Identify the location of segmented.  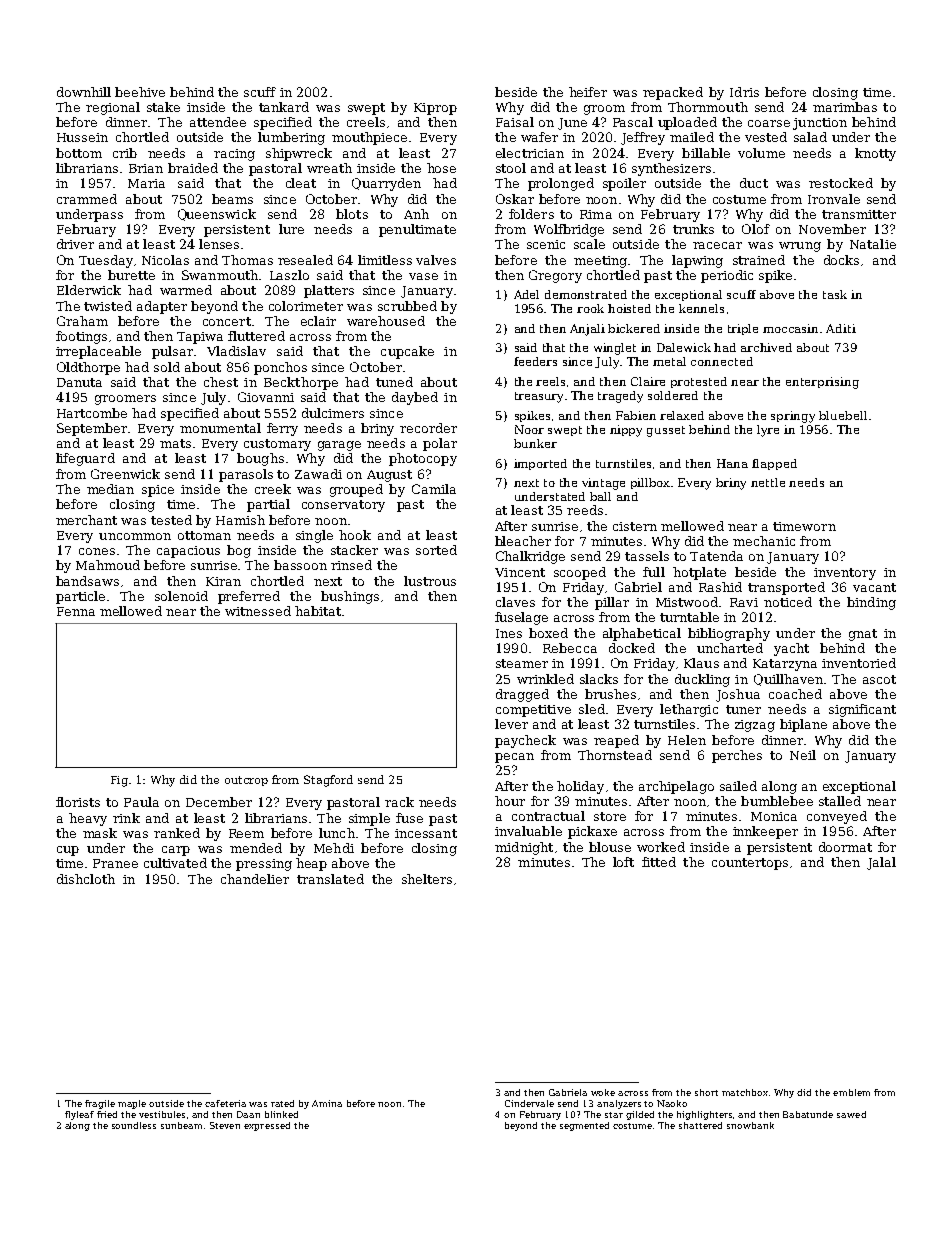
(584, 1126).
